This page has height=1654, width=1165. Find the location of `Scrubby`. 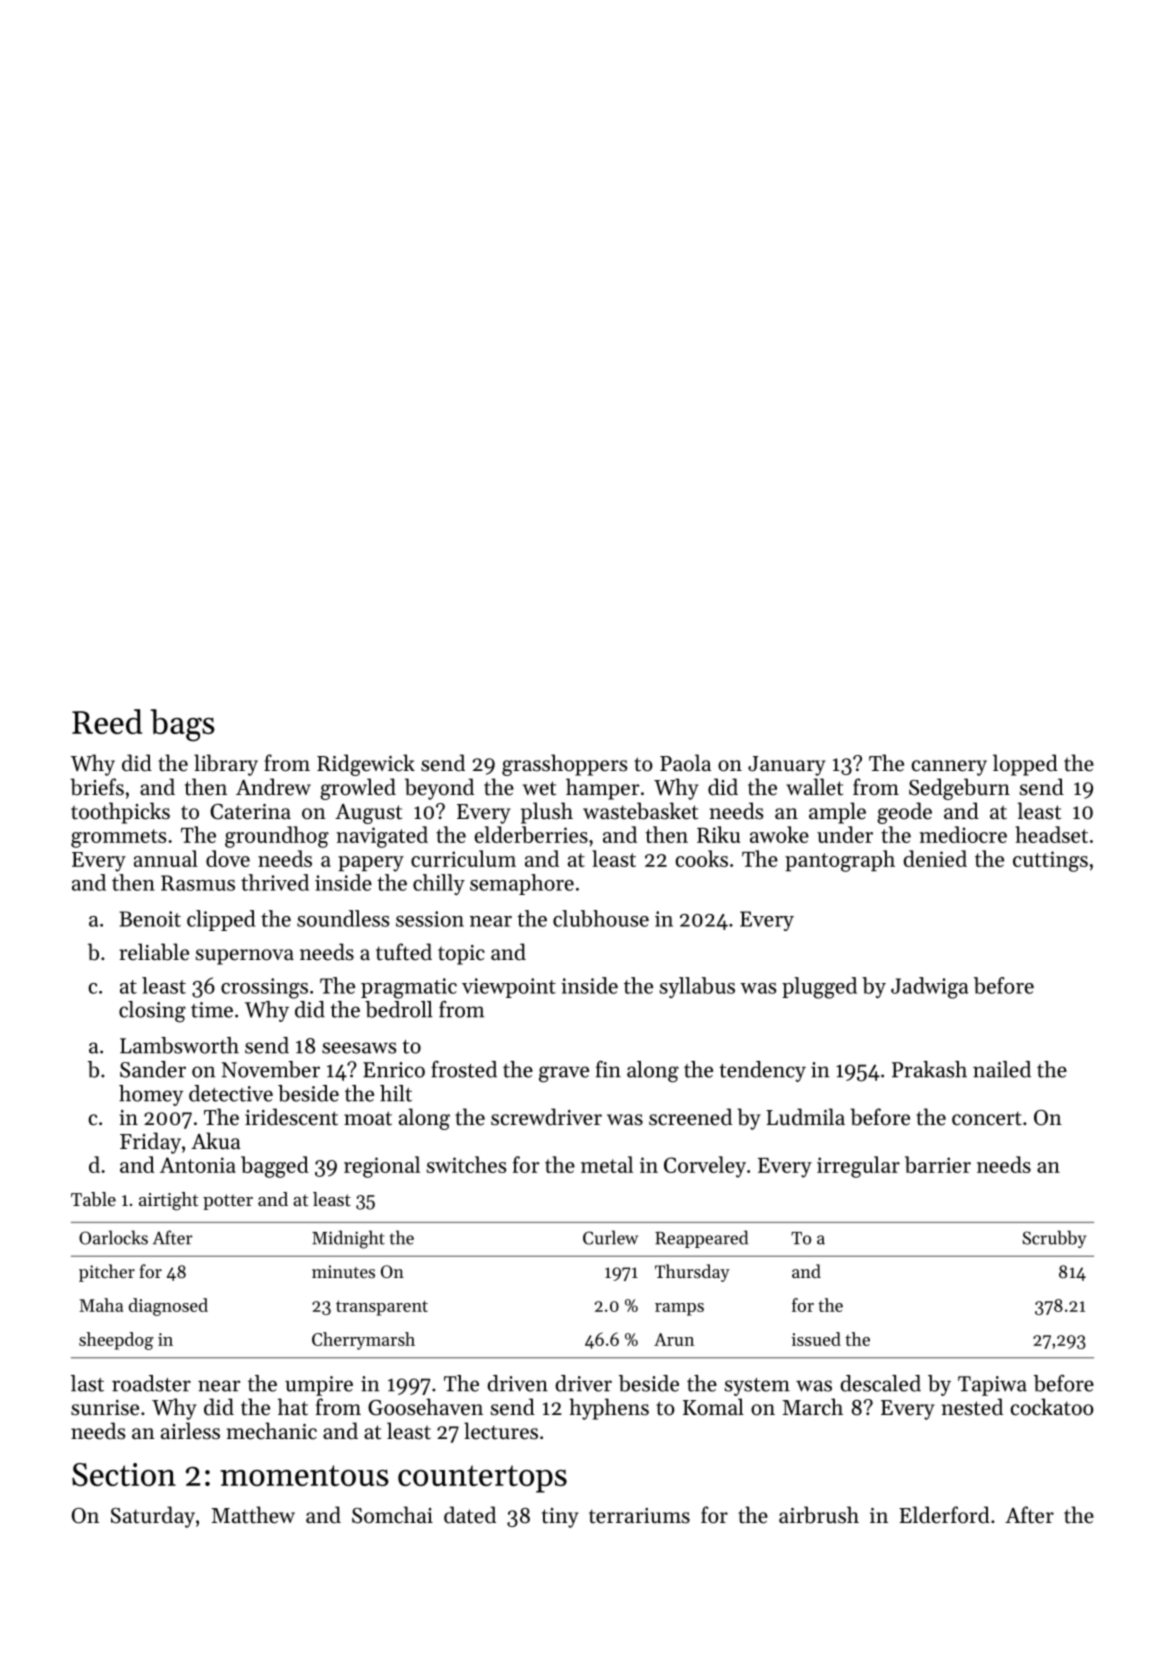

Scrubby is located at coordinates (1054, 1239).
